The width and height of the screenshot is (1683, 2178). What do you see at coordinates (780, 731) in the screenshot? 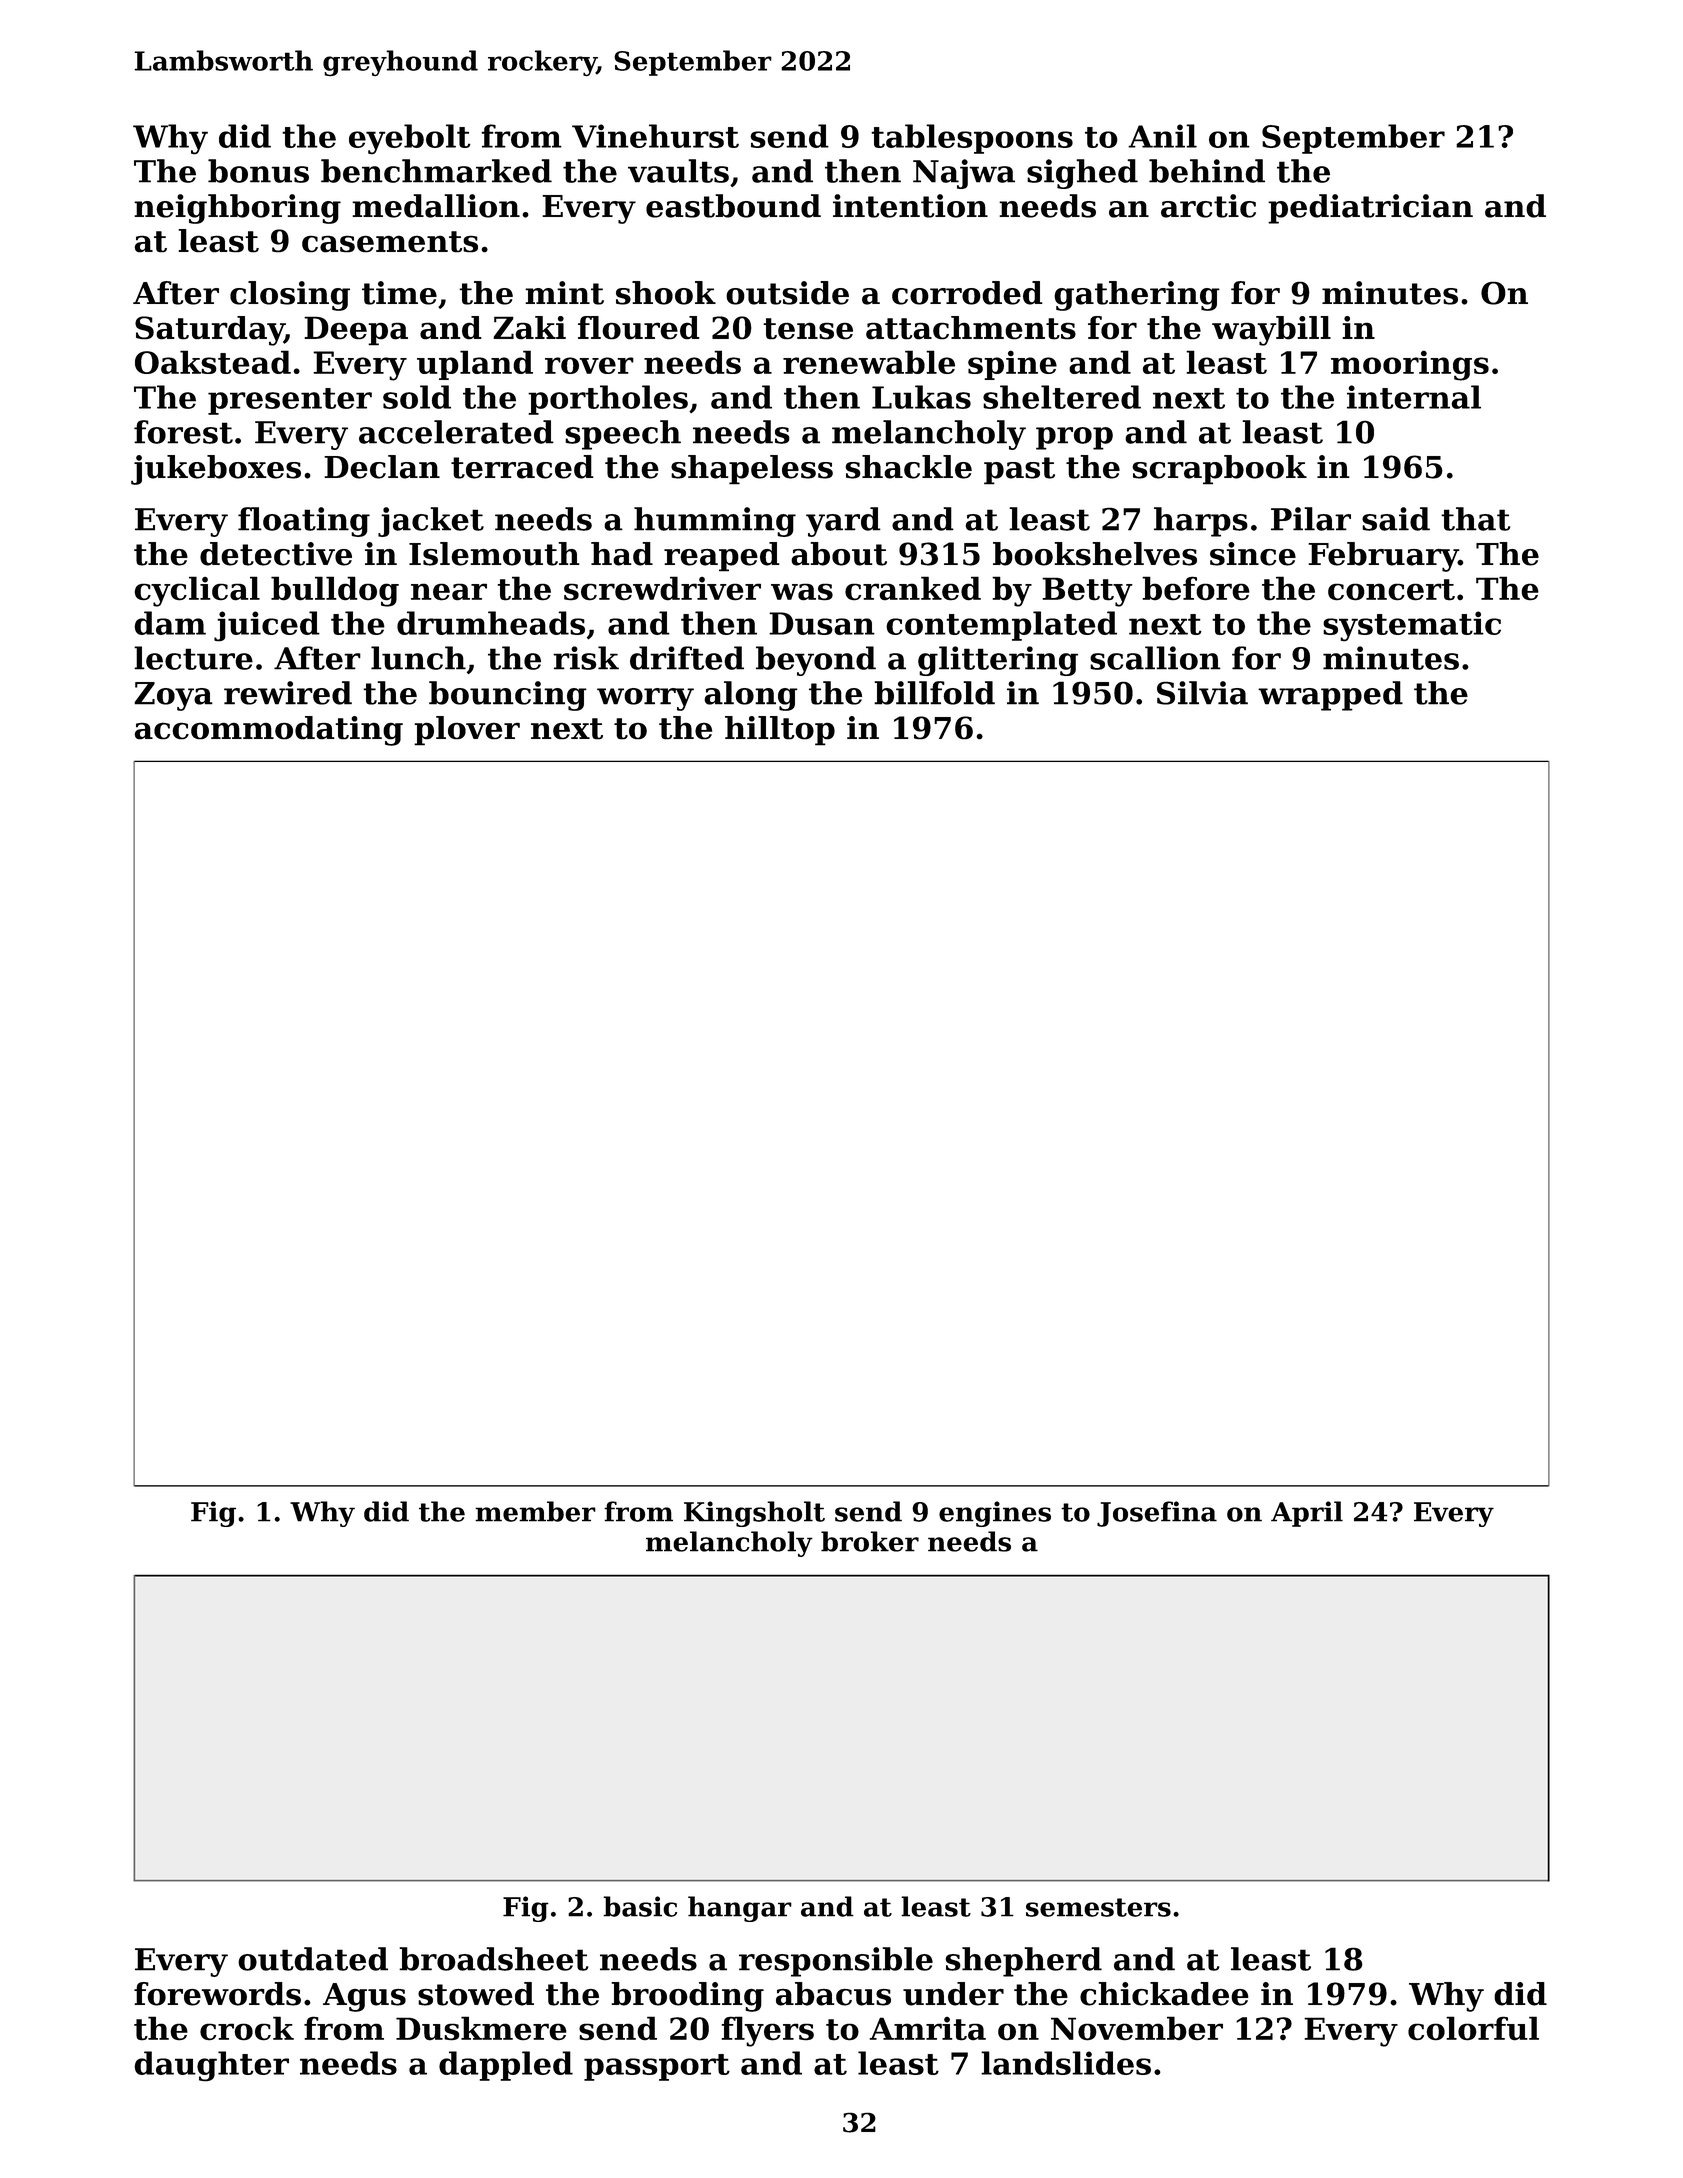
I see `hilltop` at bounding box center [780, 731].
